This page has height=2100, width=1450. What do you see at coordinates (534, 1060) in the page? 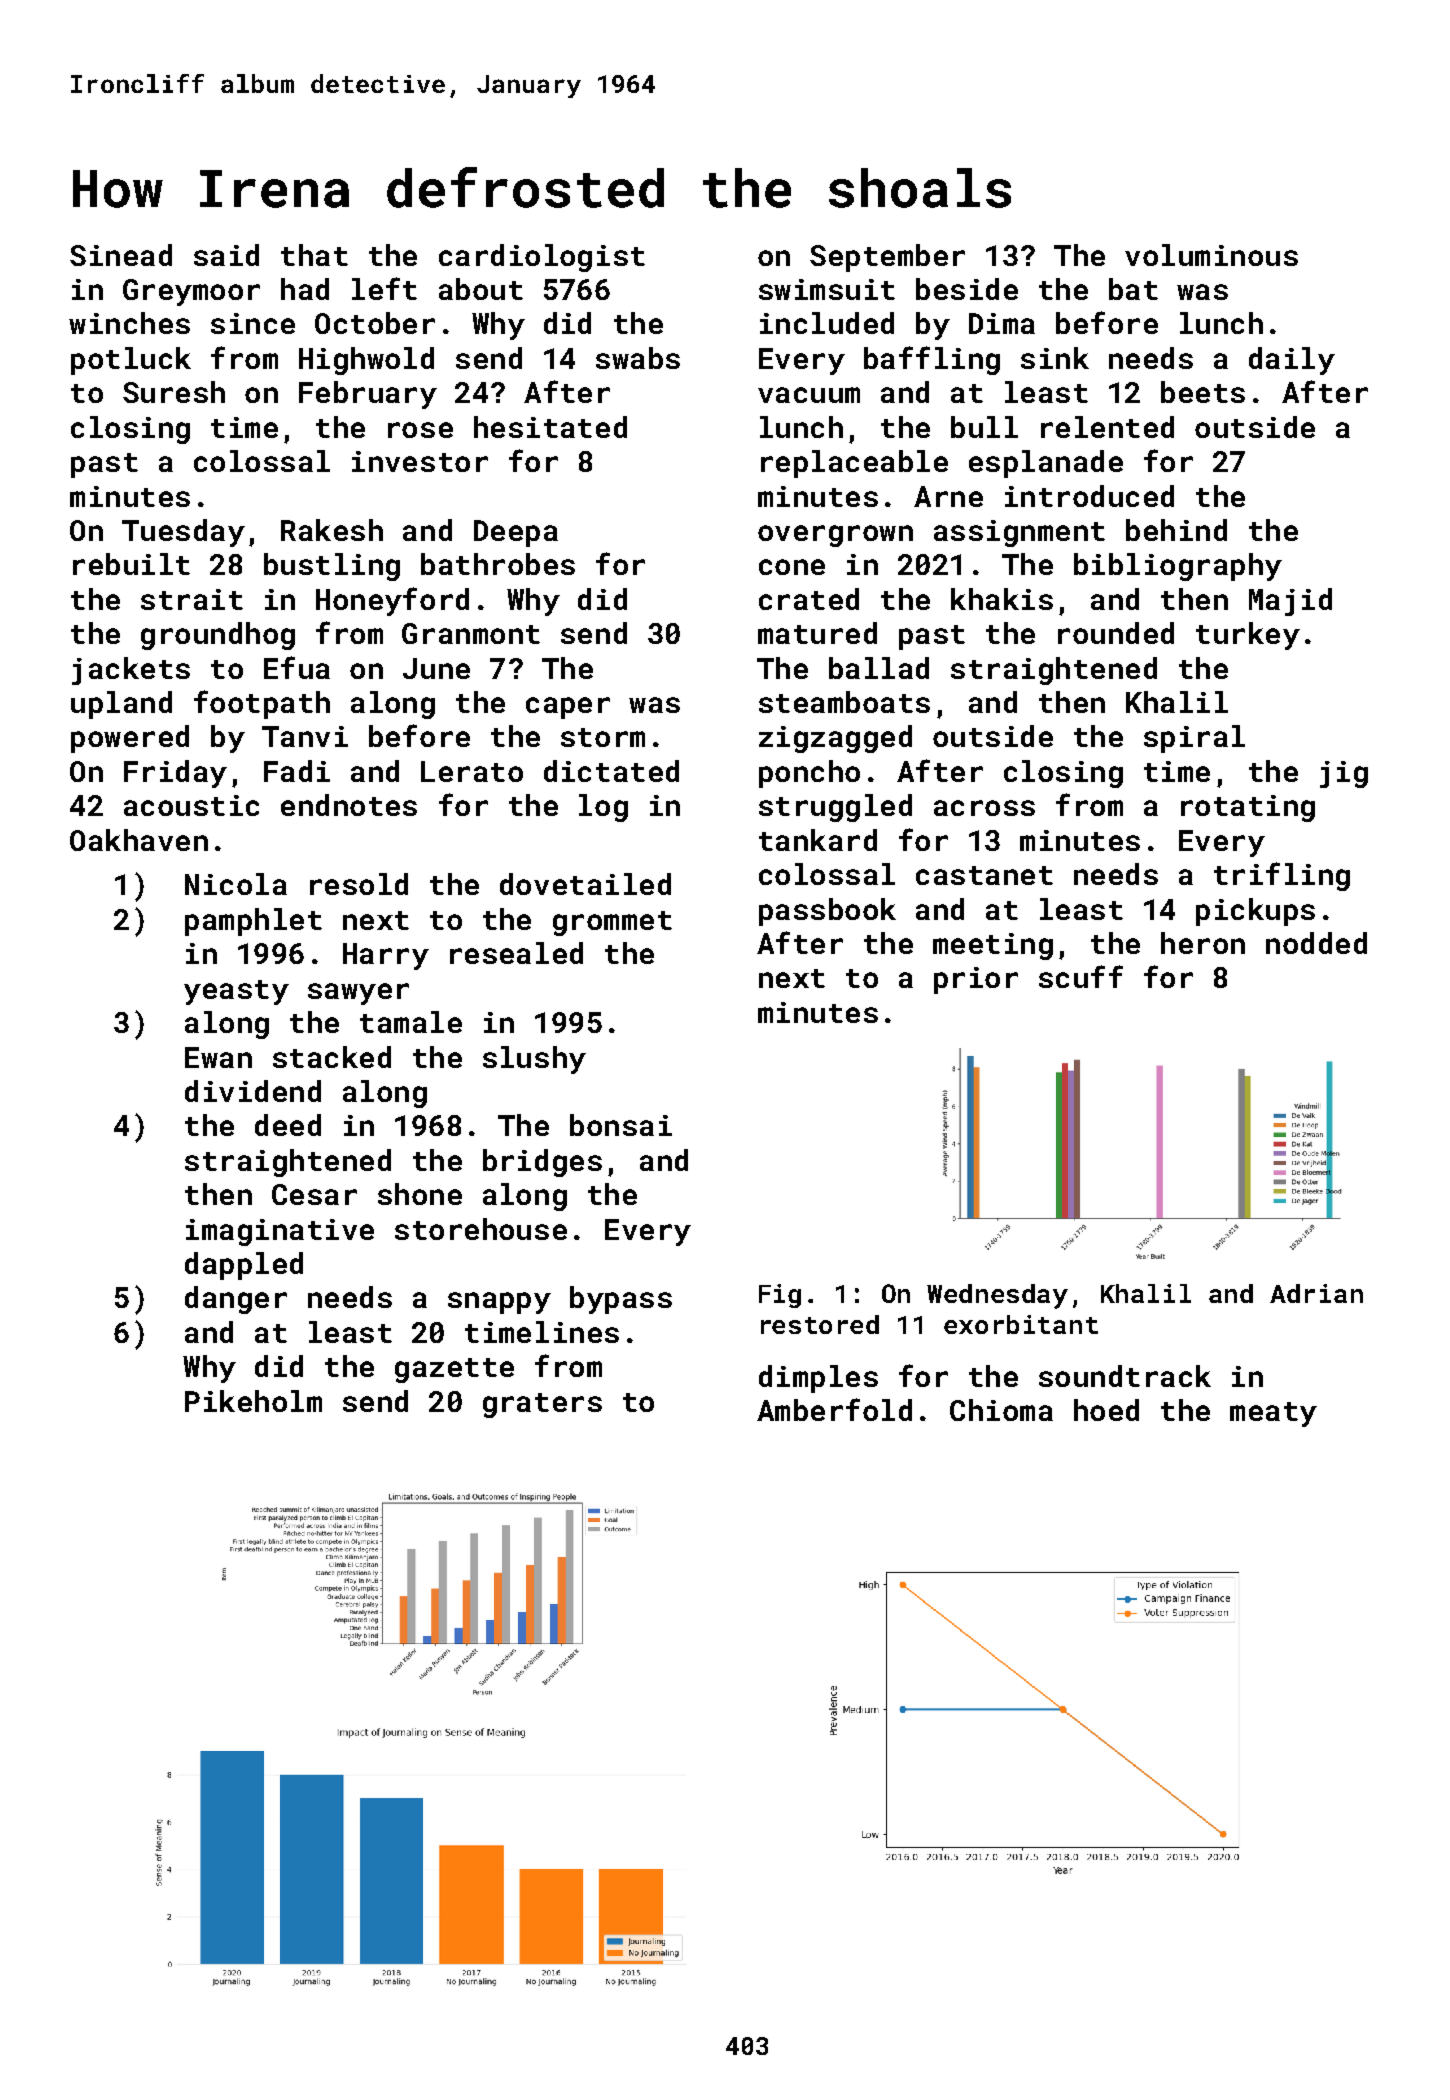
I see `slushy` at bounding box center [534, 1060].
